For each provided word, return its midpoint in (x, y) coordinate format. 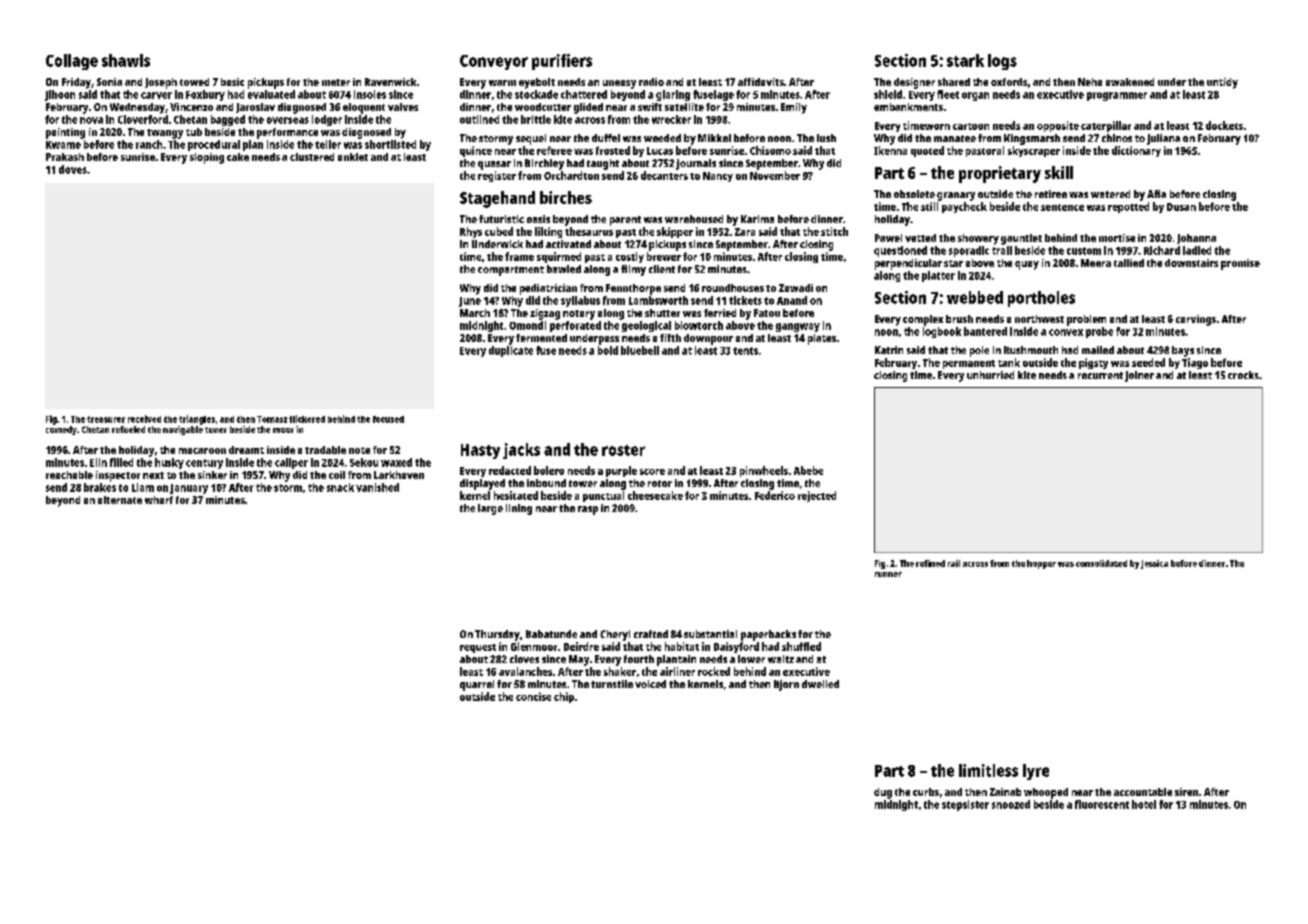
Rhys (471, 232)
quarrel (477, 685)
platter (938, 276)
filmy (633, 270)
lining (519, 509)
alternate (120, 500)
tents (745, 351)
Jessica (1154, 564)
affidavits (761, 82)
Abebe (808, 470)
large (490, 509)
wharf (159, 500)
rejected (817, 496)
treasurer (106, 419)
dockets (1224, 125)
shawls (126, 60)
